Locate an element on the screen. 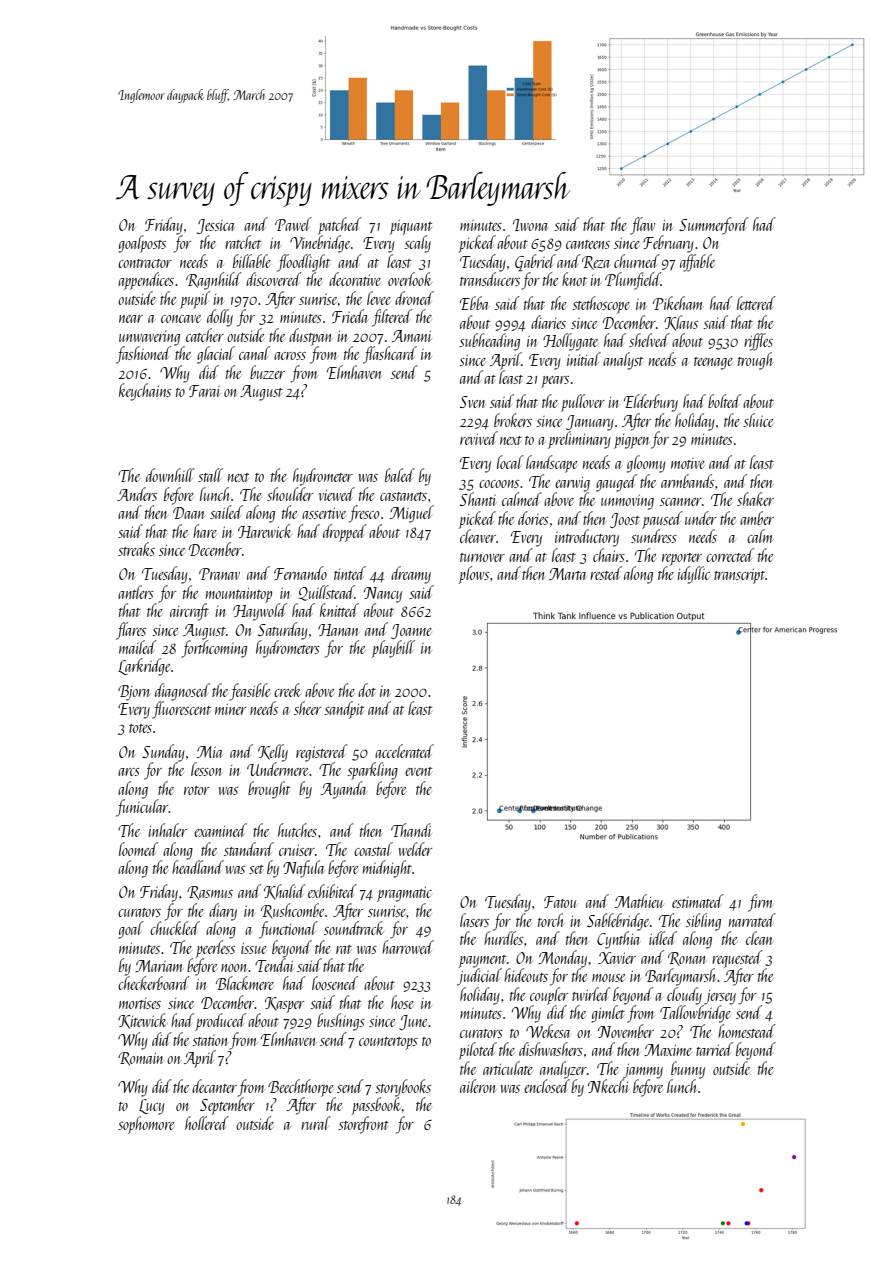  Jessica is located at coordinates (216, 226).
